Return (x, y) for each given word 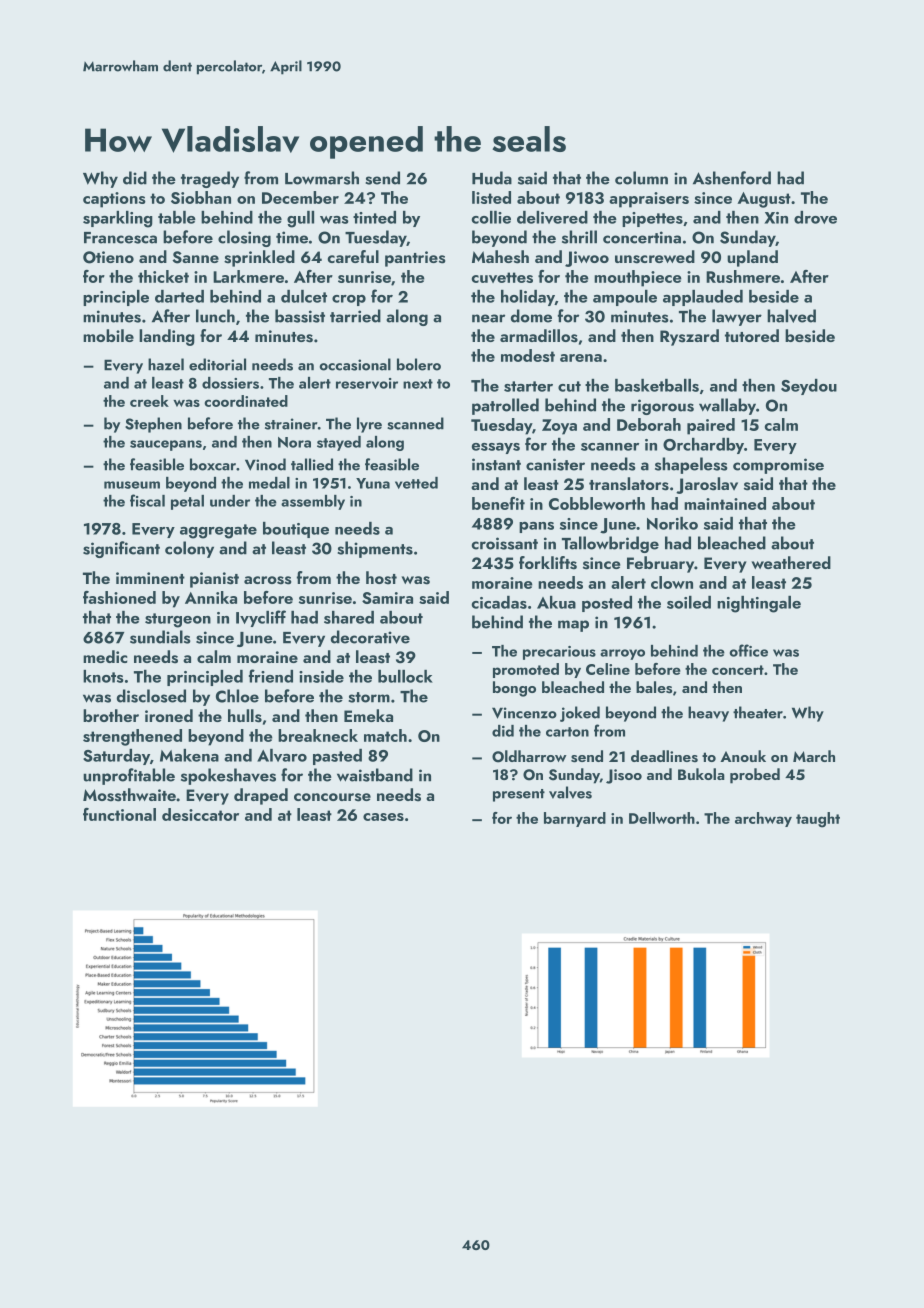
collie (491, 217)
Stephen (153, 425)
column (641, 178)
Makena (189, 755)
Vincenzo (524, 713)
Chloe (237, 696)
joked (580, 714)
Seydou (809, 387)
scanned (415, 423)
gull (300, 219)
